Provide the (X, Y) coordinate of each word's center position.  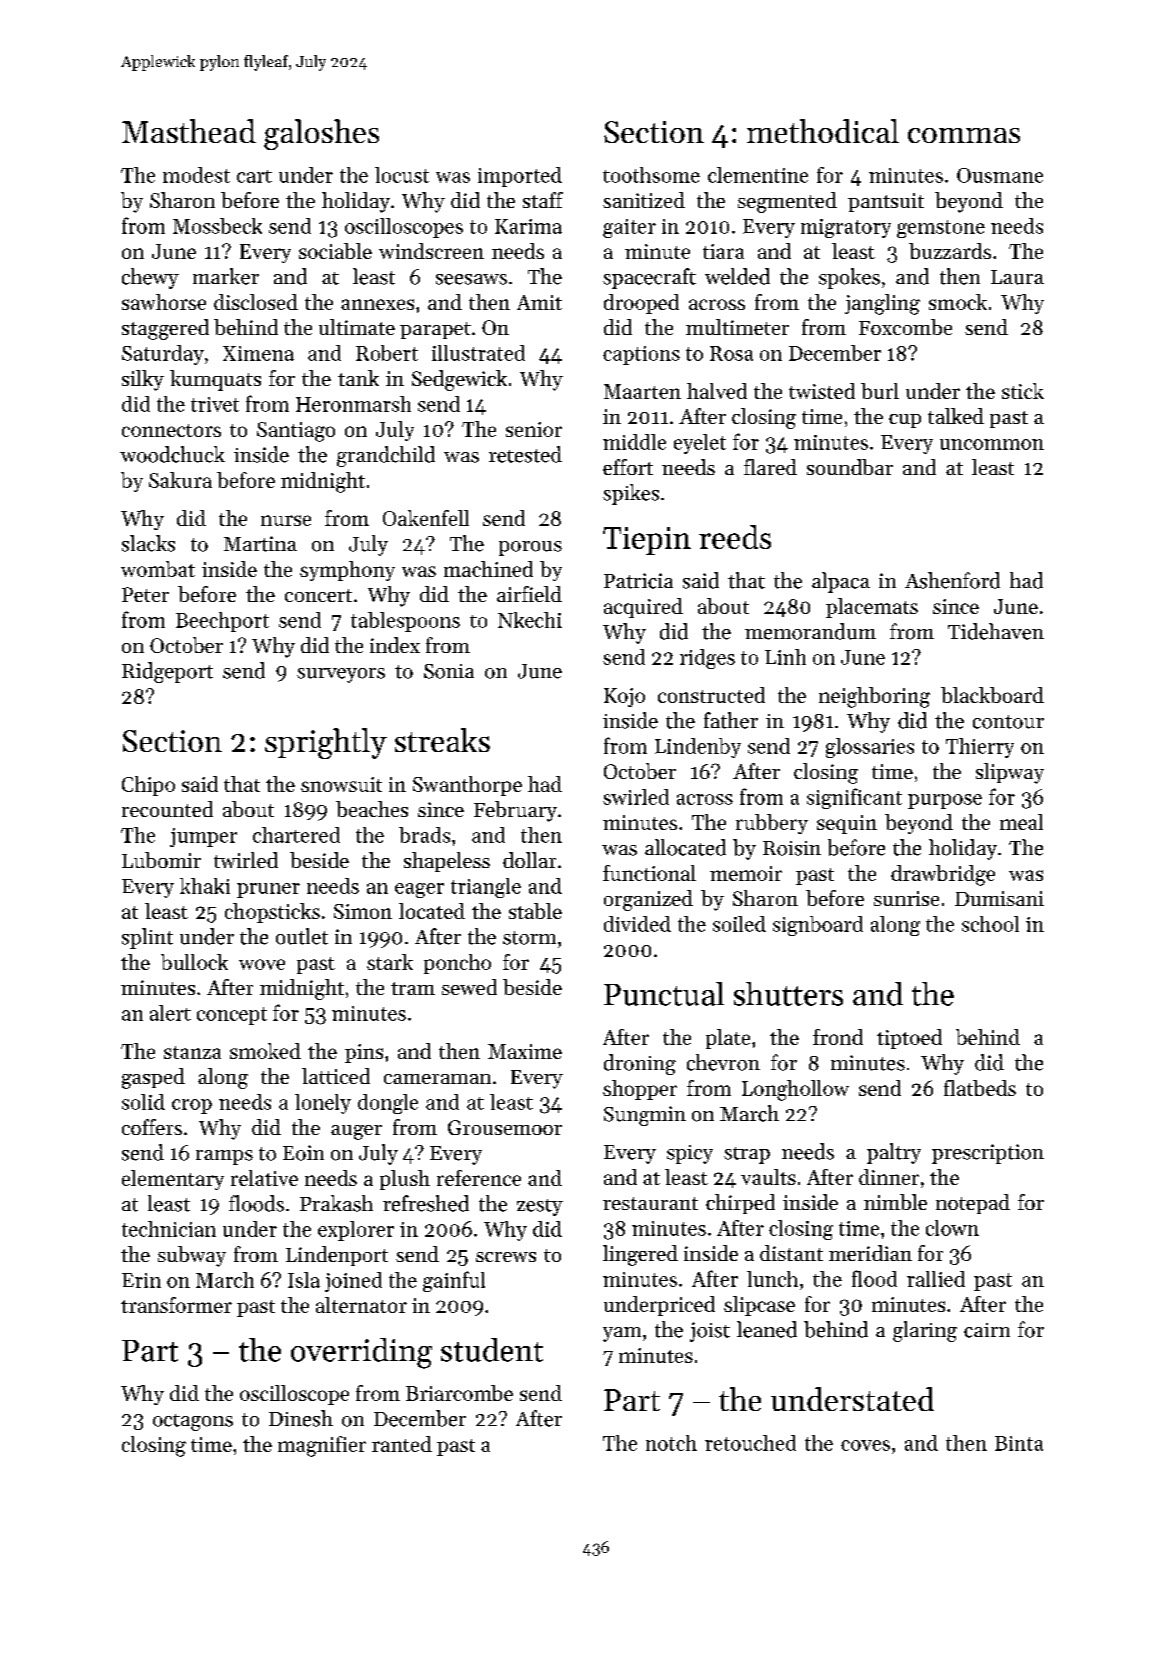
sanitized (644, 200)
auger (356, 1132)
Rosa (731, 353)
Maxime (525, 1051)
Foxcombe (905, 327)
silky (143, 380)
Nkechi (530, 620)
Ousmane (1000, 175)
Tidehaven (996, 631)
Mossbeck (217, 226)
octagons (193, 1422)
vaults (768, 1177)
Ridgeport (167, 672)
